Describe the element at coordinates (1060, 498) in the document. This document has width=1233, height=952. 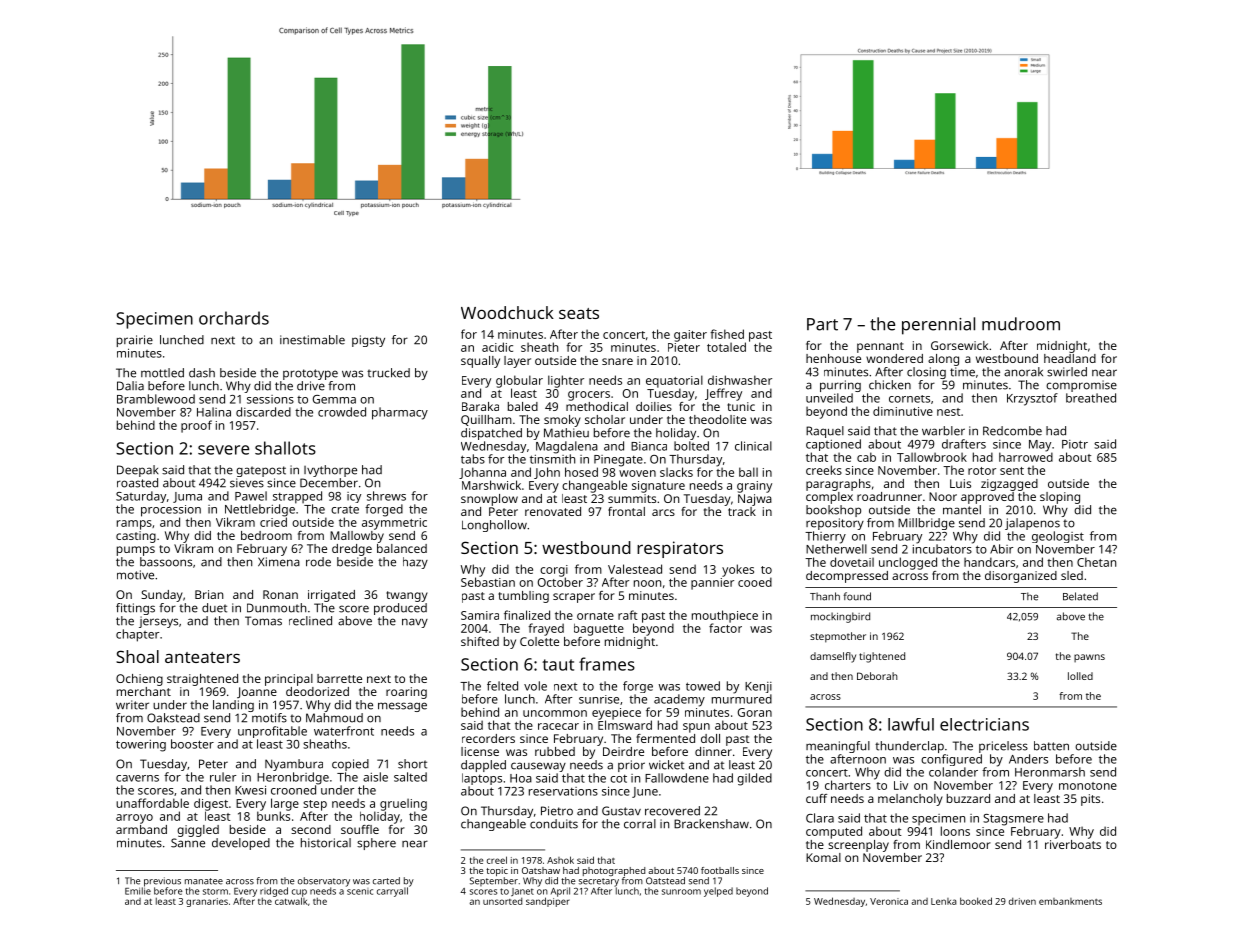
I see `sloping` at that location.
